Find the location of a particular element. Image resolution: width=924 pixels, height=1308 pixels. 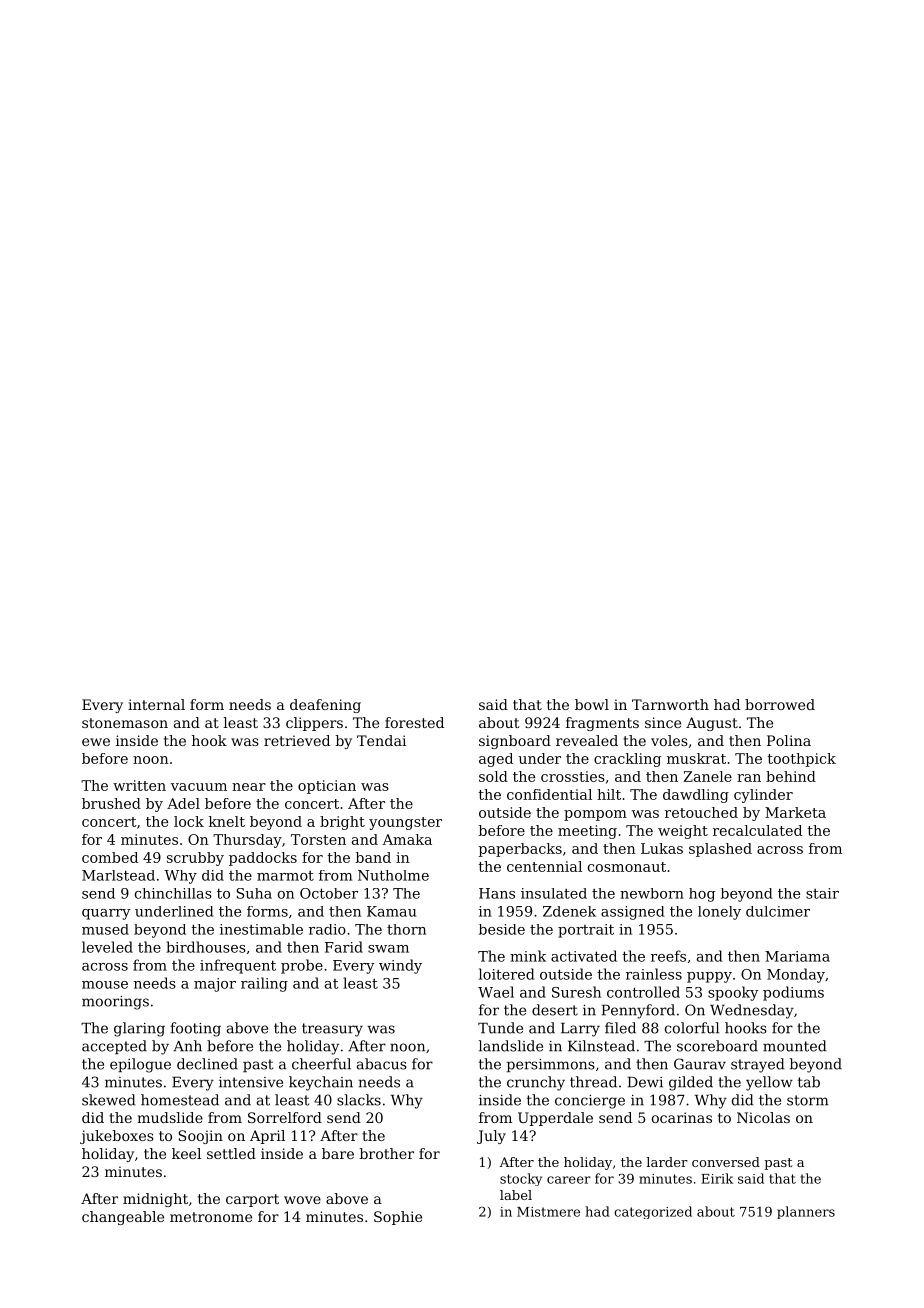

Mariama is located at coordinates (797, 956).
